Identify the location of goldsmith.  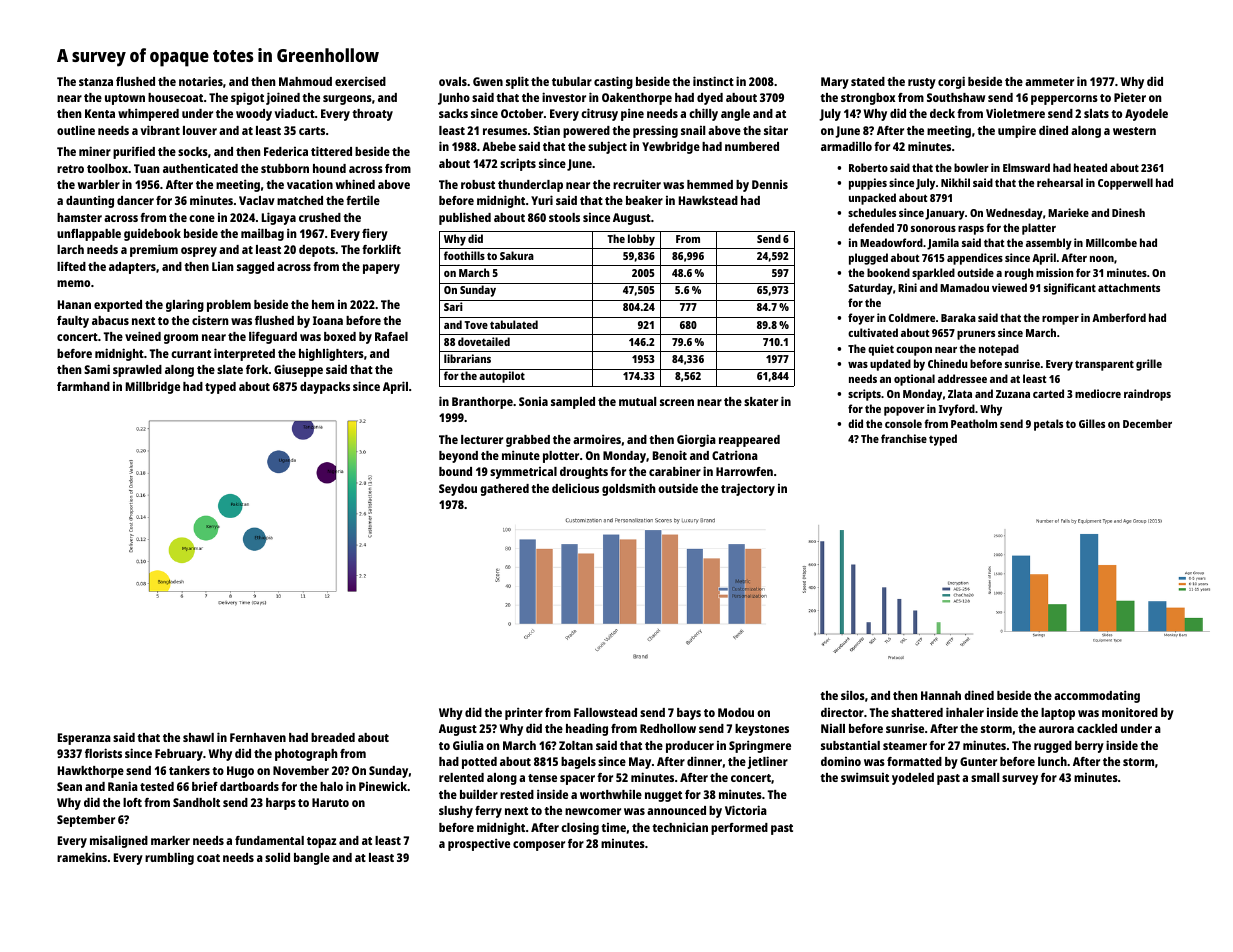
(629, 489).
